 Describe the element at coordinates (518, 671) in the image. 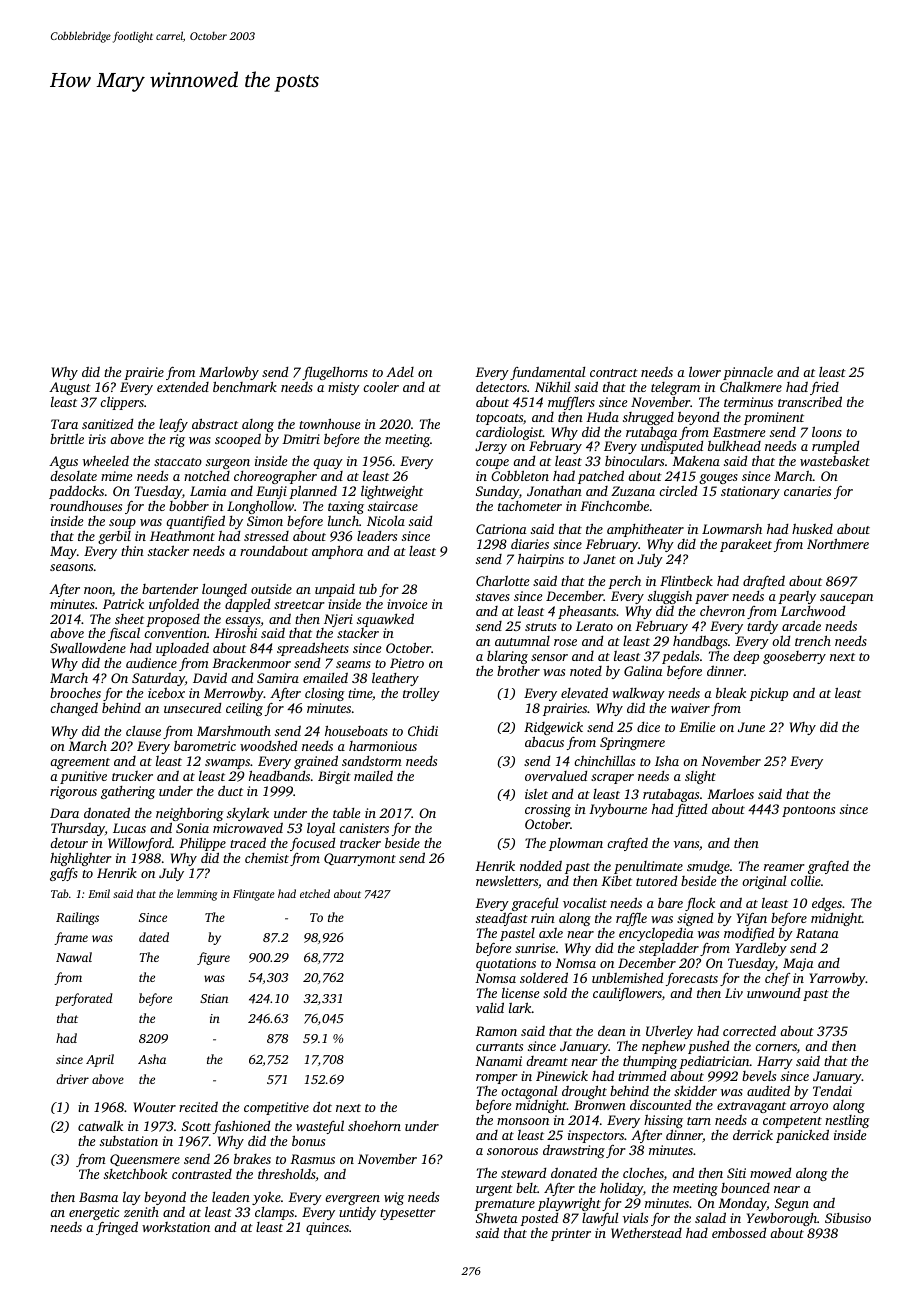

I see `brother` at that location.
